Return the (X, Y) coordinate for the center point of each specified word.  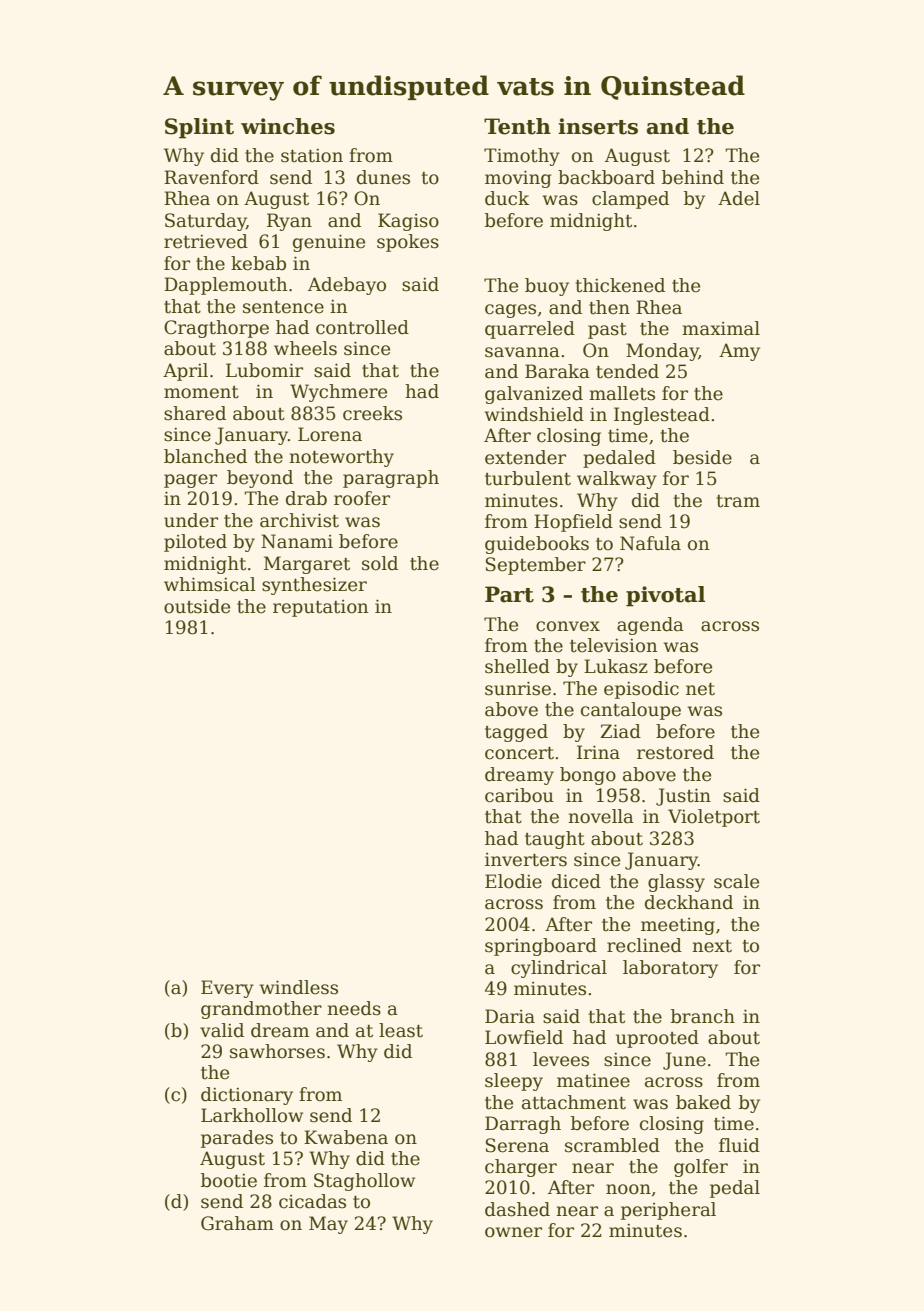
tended (627, 371)
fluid (739, 1145)
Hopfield (573, 523)
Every (227, 989)
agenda (650, 626)
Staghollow (364, 1182)
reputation (321, 608)
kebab (258, 263)
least (401, 1030)
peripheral (668, 1211)
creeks (372, 413)
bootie (229, 1180)
